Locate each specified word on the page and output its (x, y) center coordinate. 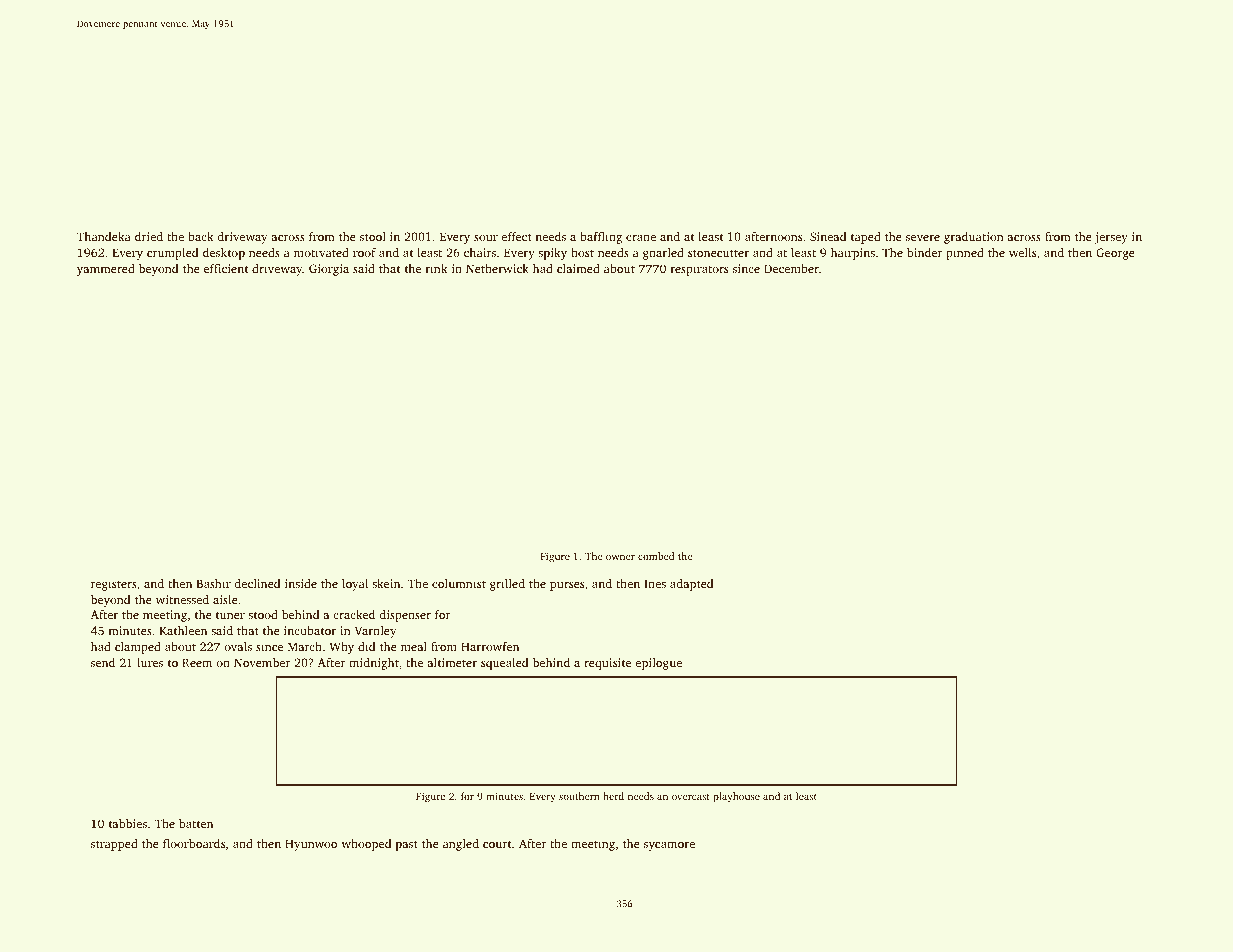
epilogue (658, 664)
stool (373, 236)
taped (866, 238)
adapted (691, 585)
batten (196, 823)
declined (257, 583)
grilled (507, 585)
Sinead (828, 236)
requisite (607, 664)
